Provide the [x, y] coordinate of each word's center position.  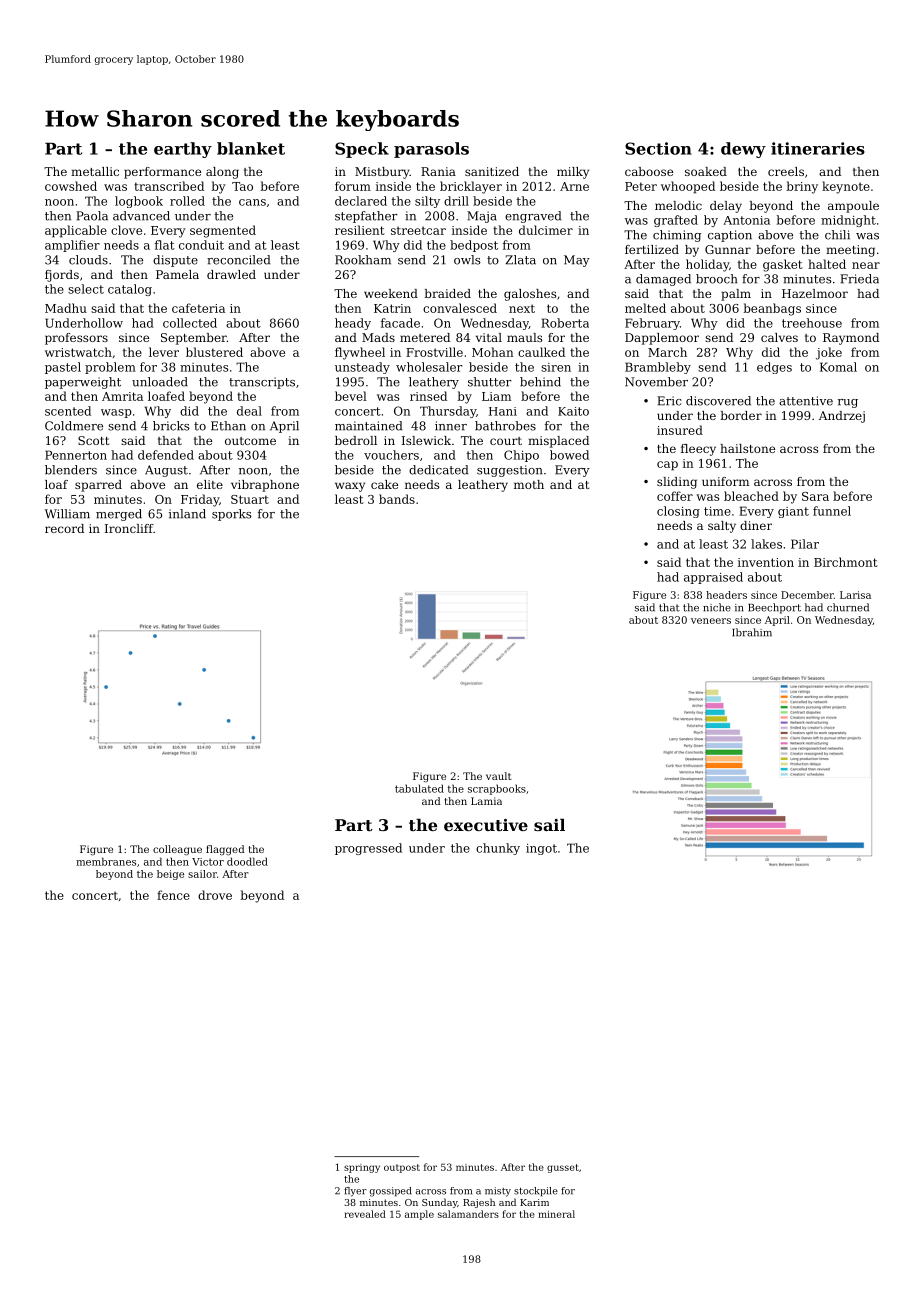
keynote [846, 187]
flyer [355, 1192]
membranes [106, 861]
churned [848, 607]
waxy [350, 487]
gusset [563, 1168]
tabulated [419, 788]
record [64, 528]
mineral [556, 1214]
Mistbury [382, 173]
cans [252, 202]
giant [793, 512]
